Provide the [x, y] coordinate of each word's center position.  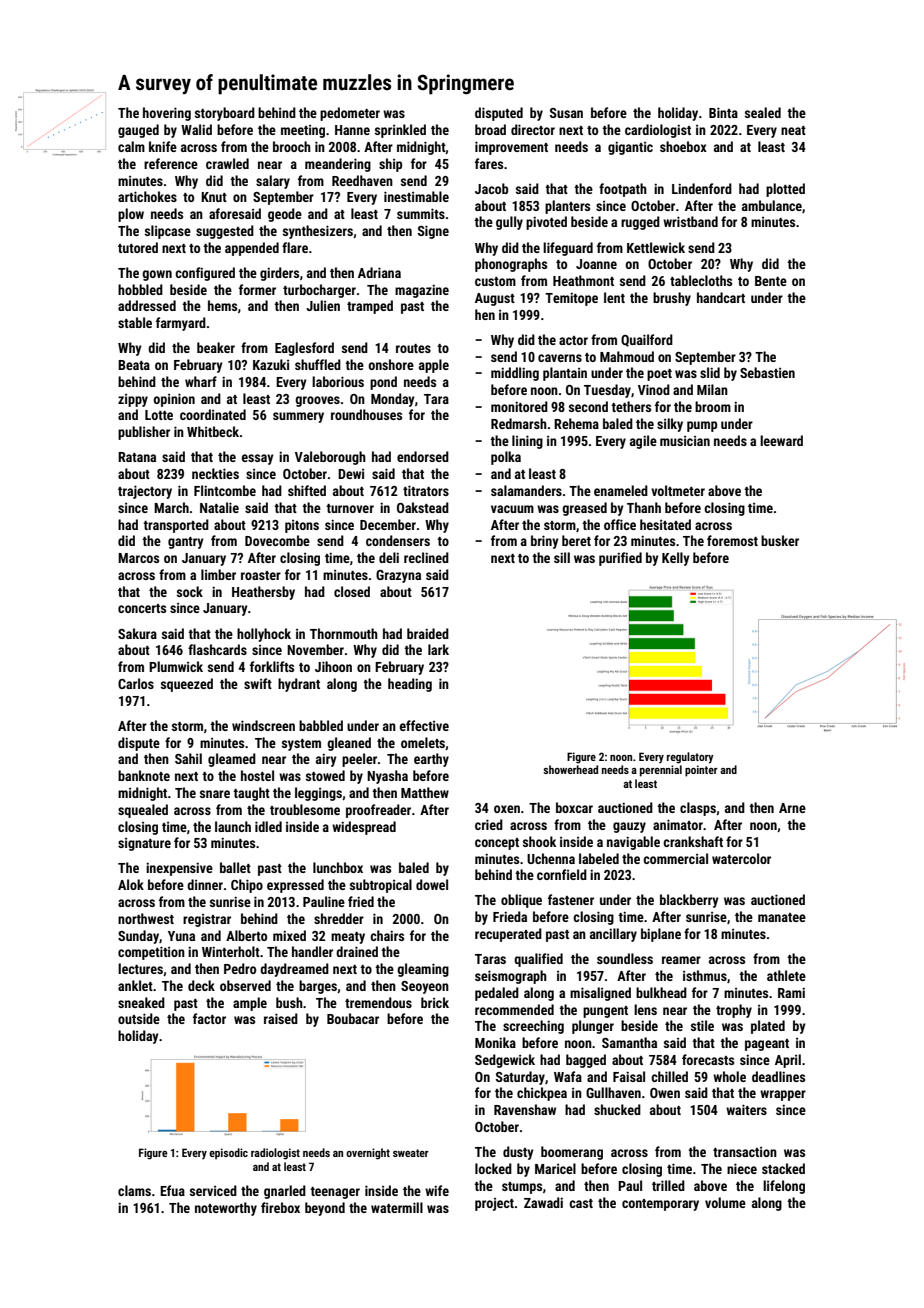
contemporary [660, 1205]
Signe [433, 232]
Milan [712, 389]
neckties [215, 473]
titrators [426, 490]
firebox [280, 1207]
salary [273, 182]
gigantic [630, 148]
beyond [325, 1209]
